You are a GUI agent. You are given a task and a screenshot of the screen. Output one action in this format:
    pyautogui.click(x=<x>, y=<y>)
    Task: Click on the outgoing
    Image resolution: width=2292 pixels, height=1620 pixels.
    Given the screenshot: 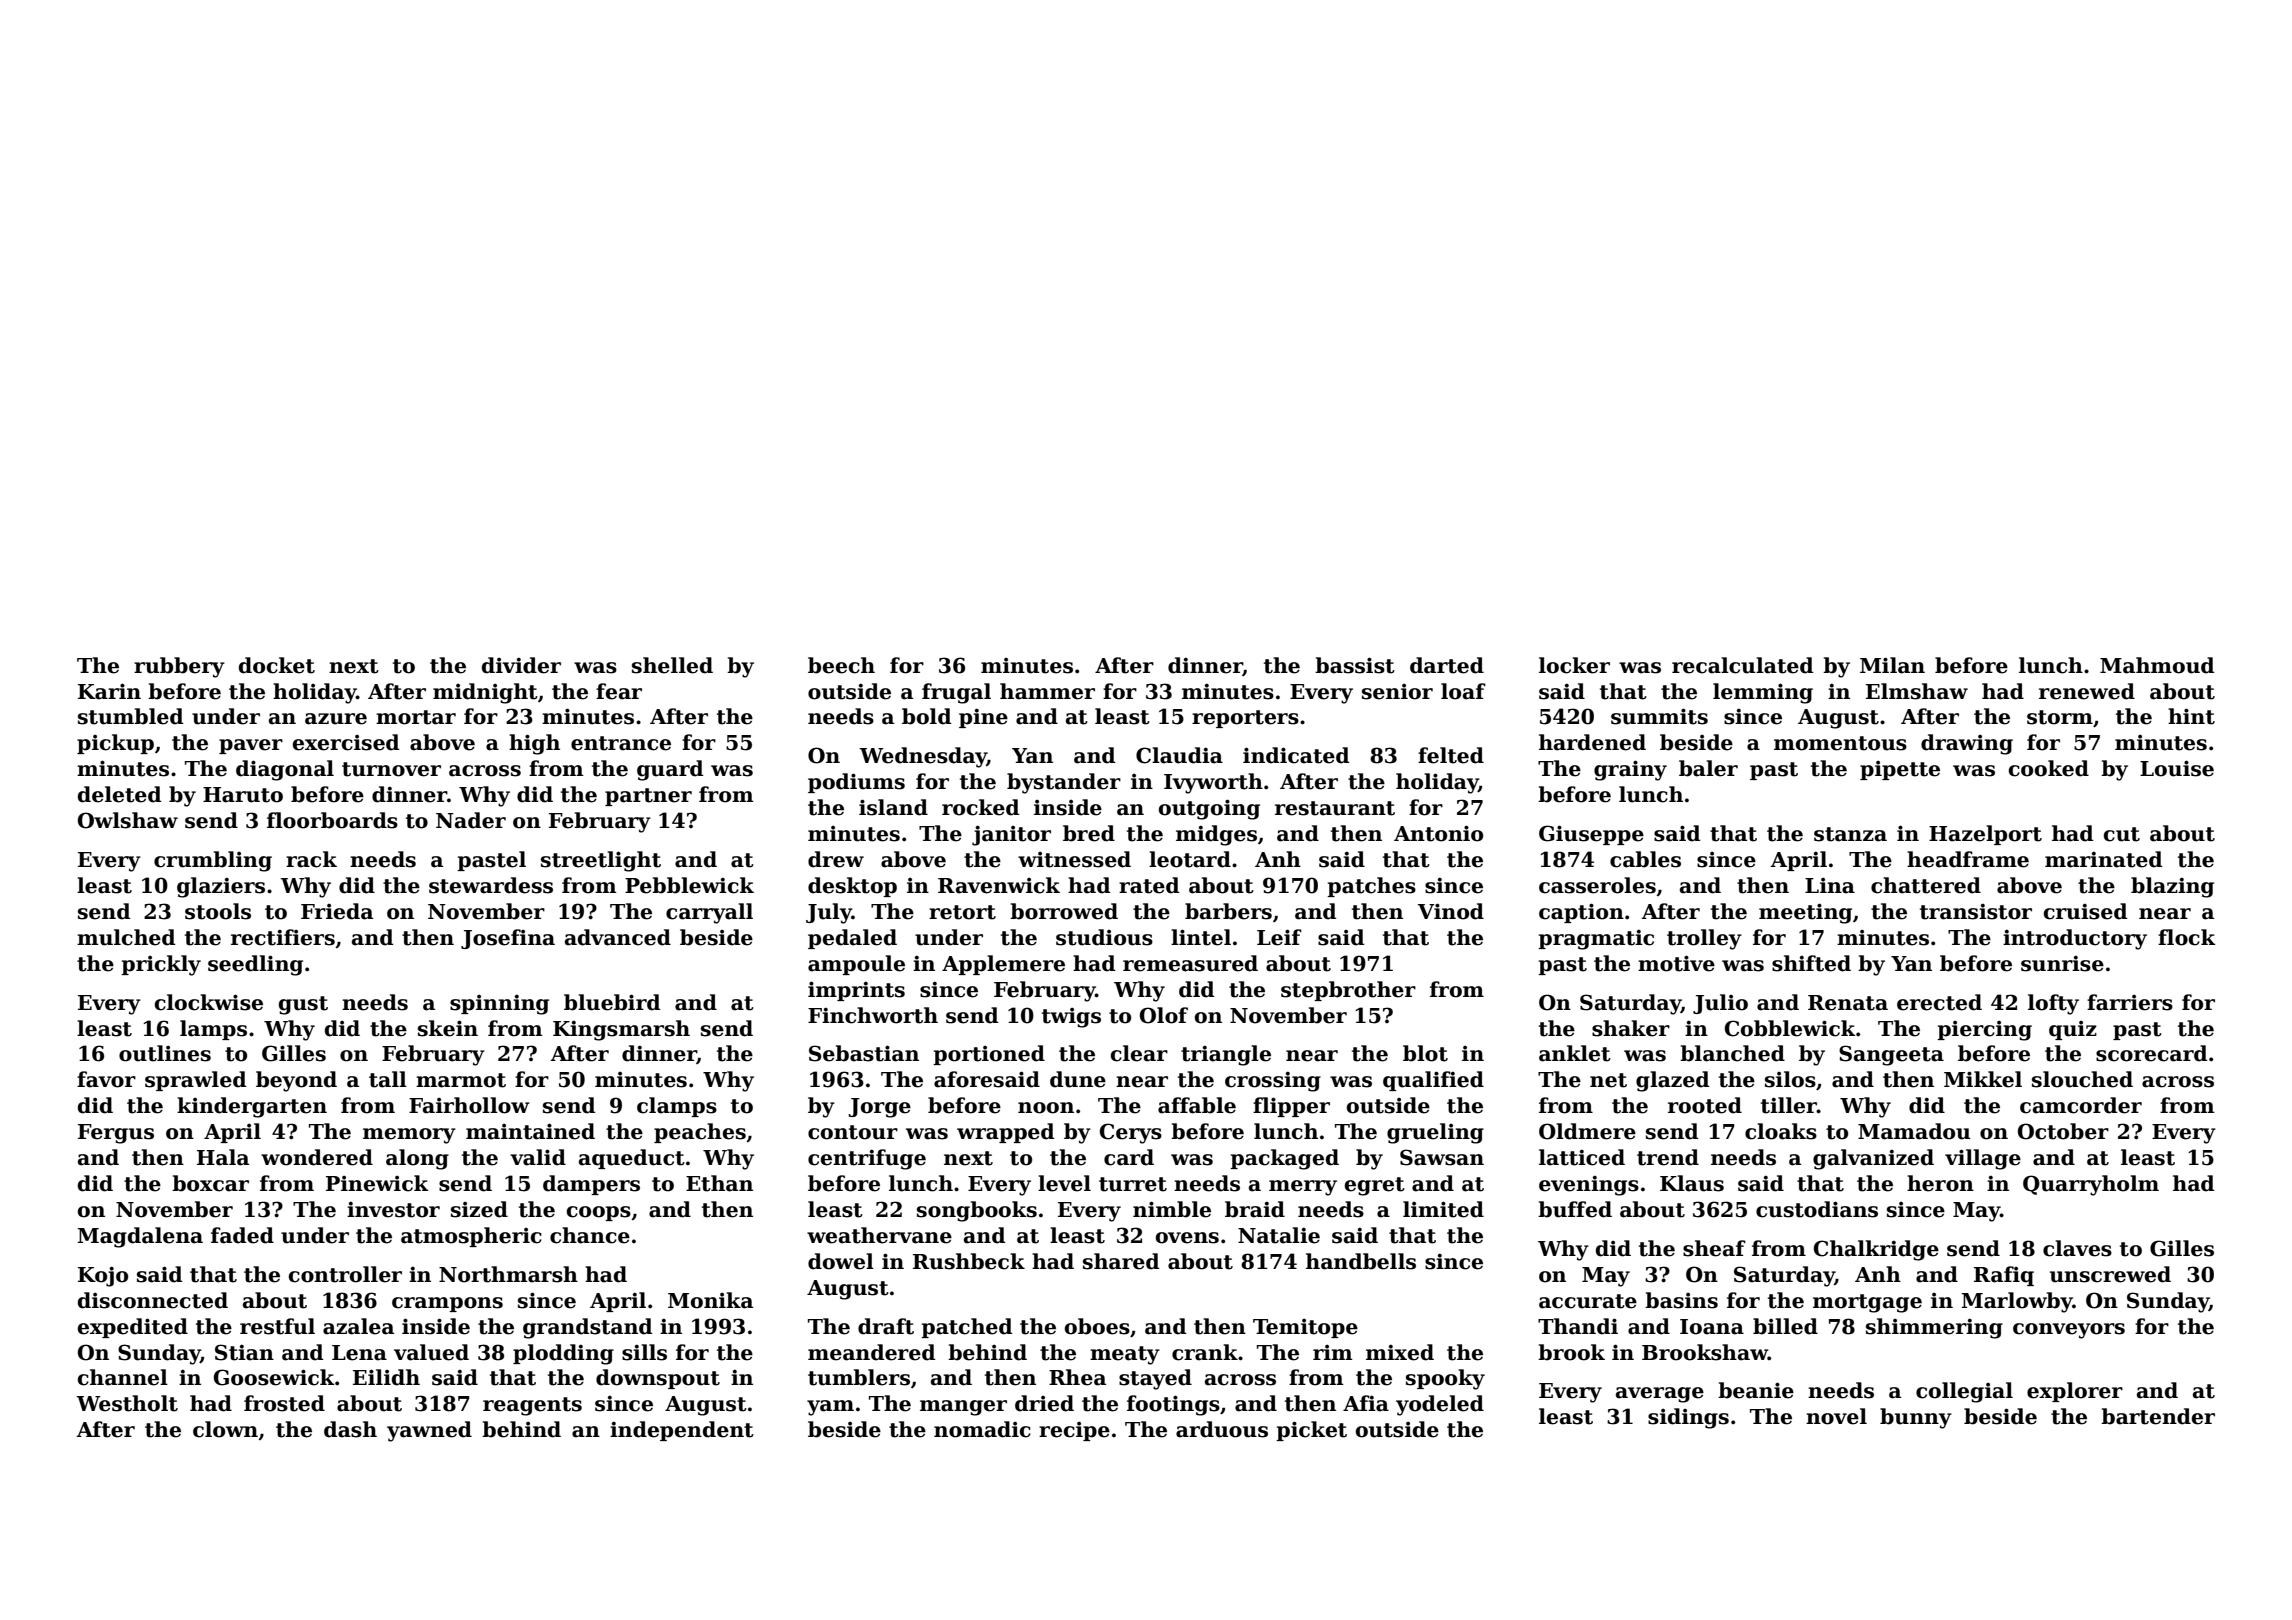 What is the action you would take?
    pyautogui.click(x=1209, y=809)
